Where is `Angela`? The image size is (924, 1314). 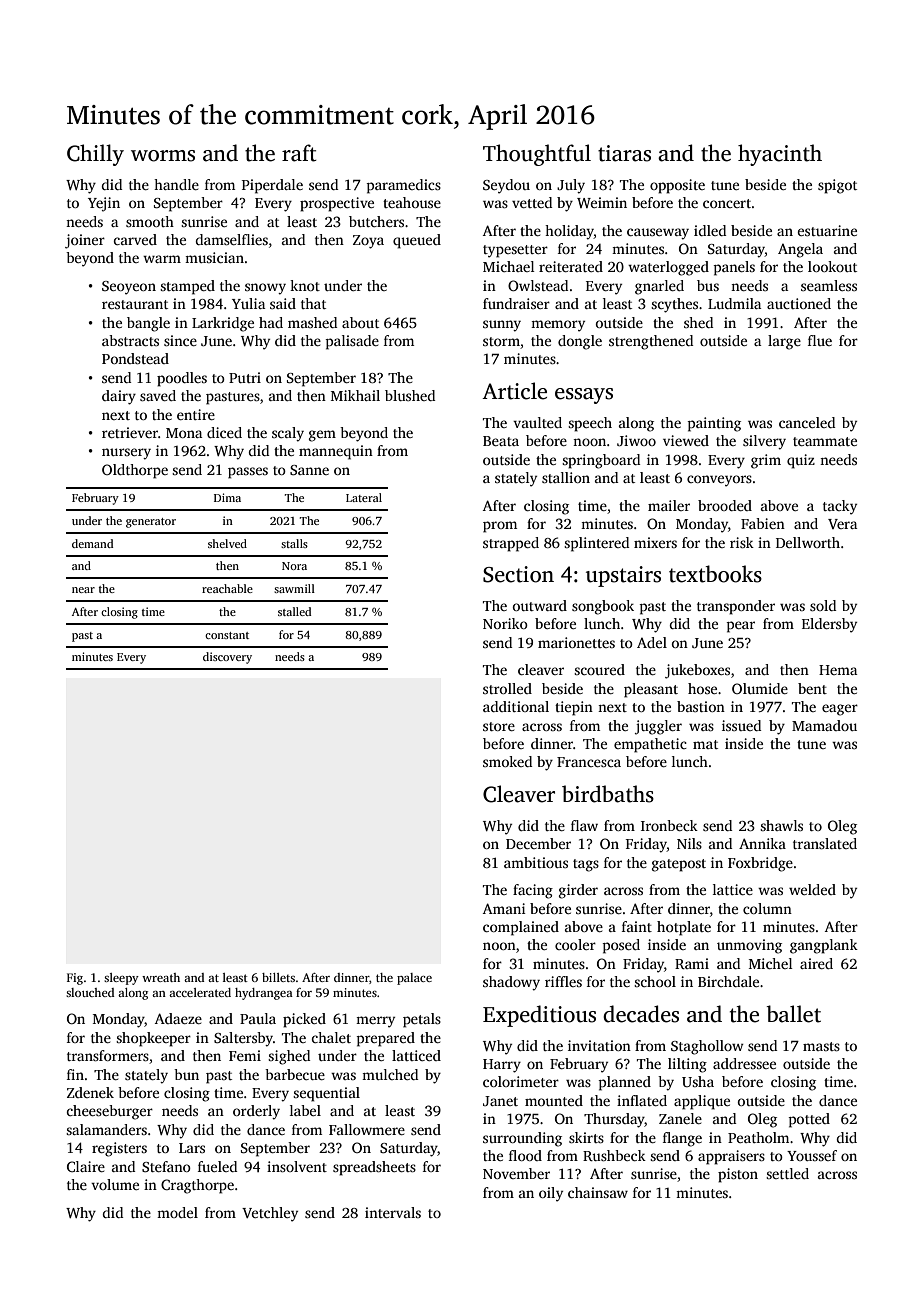 Angela is located at coordinates (800, 250).
